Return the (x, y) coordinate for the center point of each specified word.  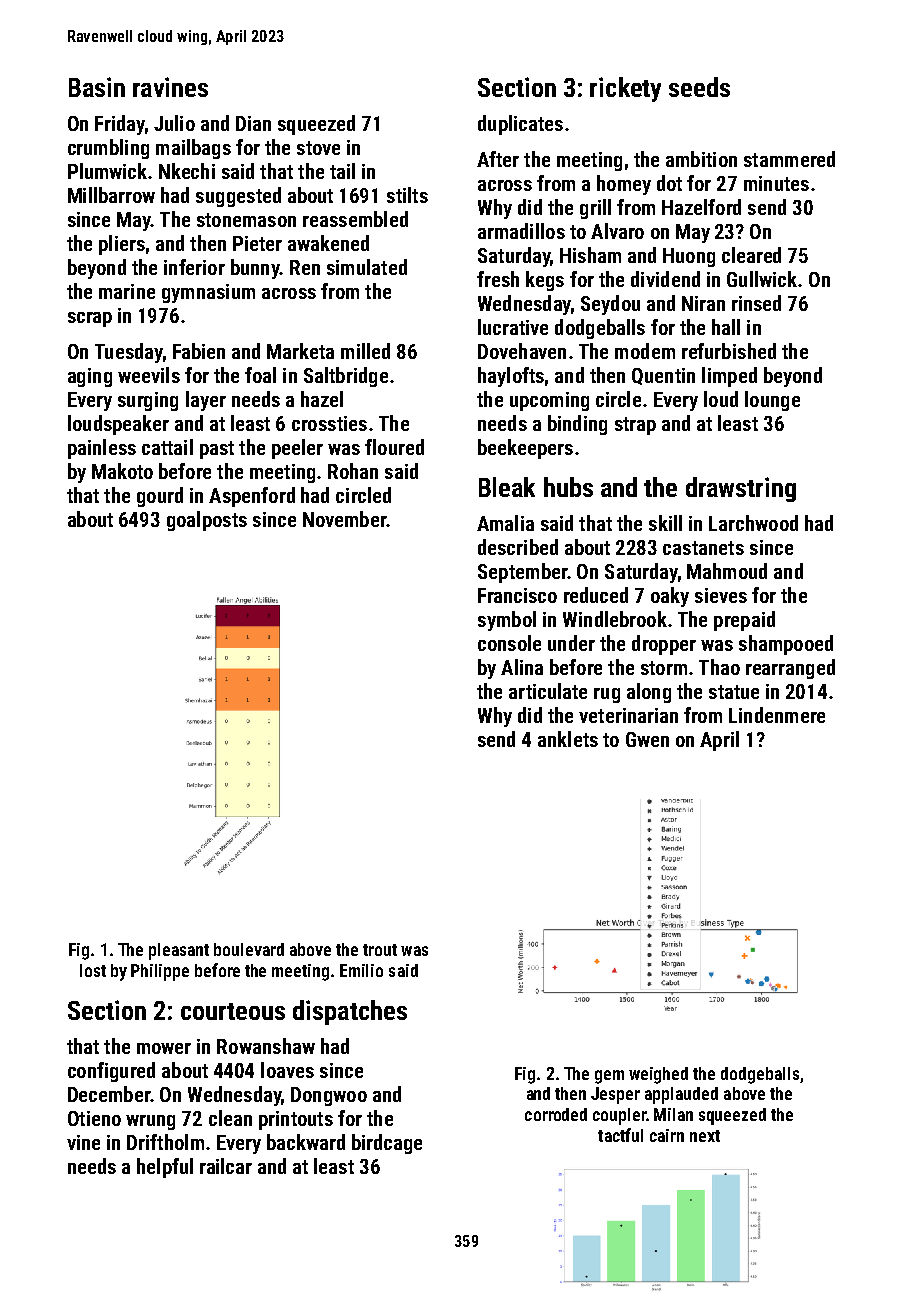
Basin (97, 87)
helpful (165, 1168)
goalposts (207, 521)
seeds (699, 87)
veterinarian (628, 715)
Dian (253, 123)
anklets (568, 739)
